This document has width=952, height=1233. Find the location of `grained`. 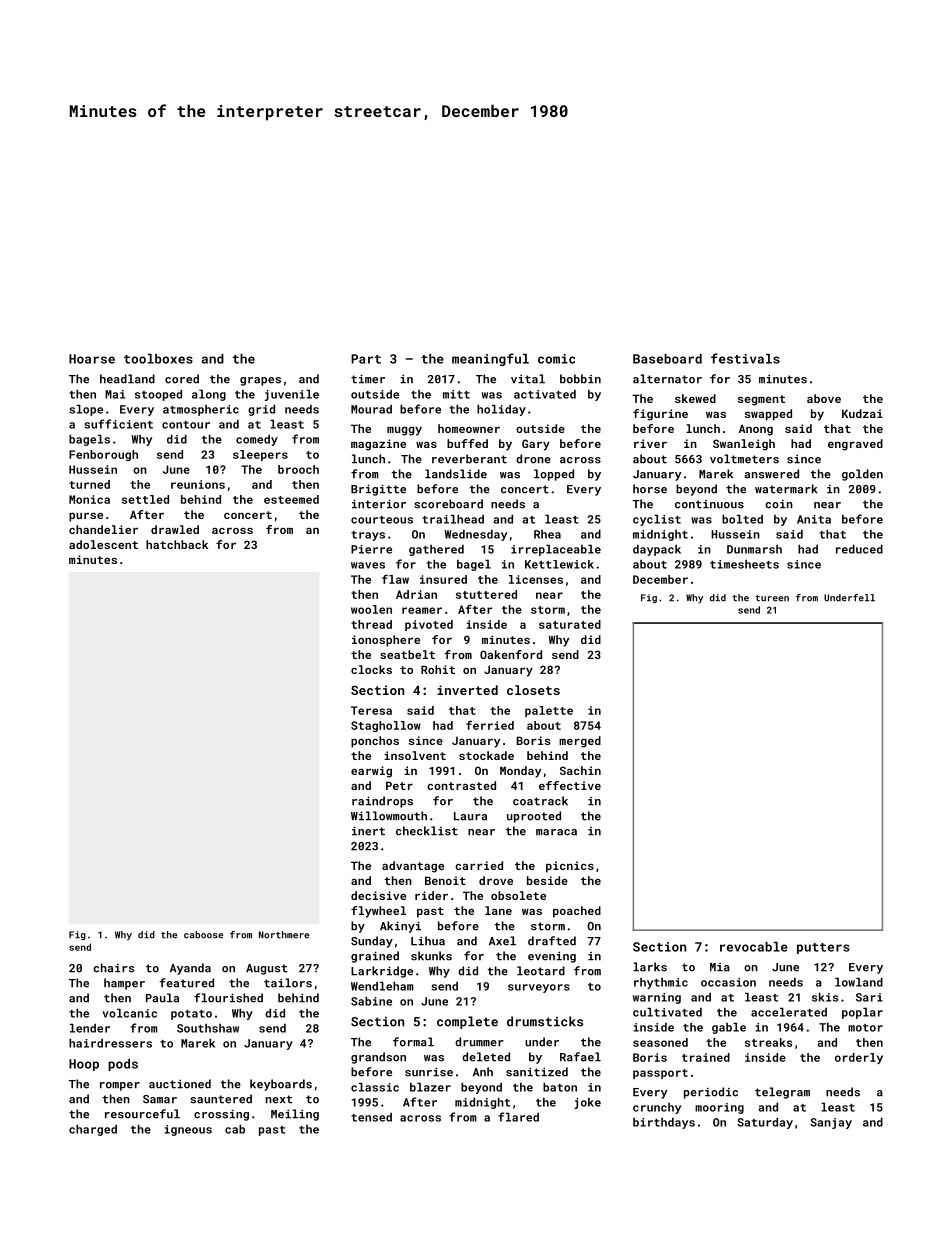

grained is located at coordinates (375, 957).
